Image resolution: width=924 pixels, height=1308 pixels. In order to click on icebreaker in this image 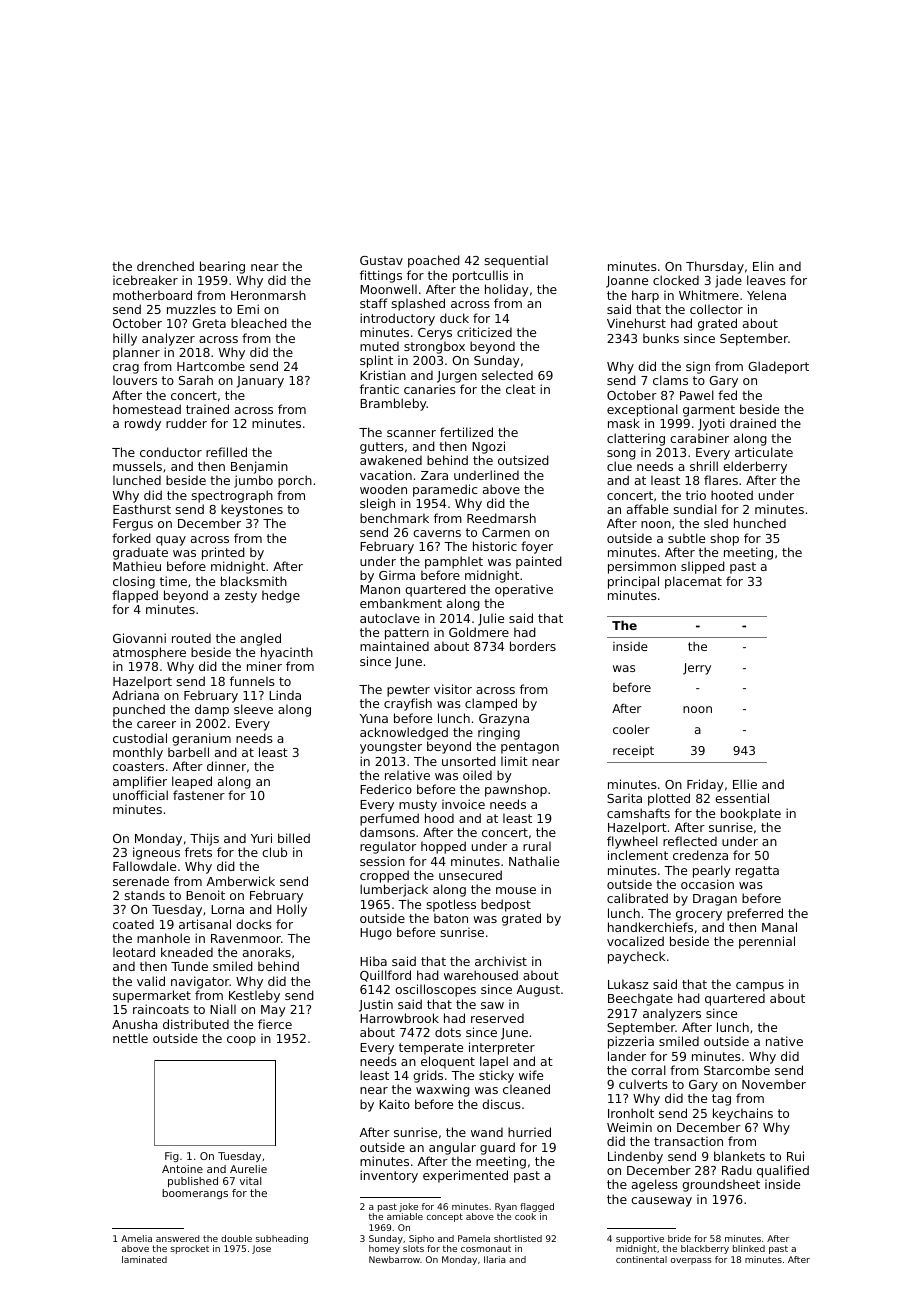, I will do `click(145, 280)`.
